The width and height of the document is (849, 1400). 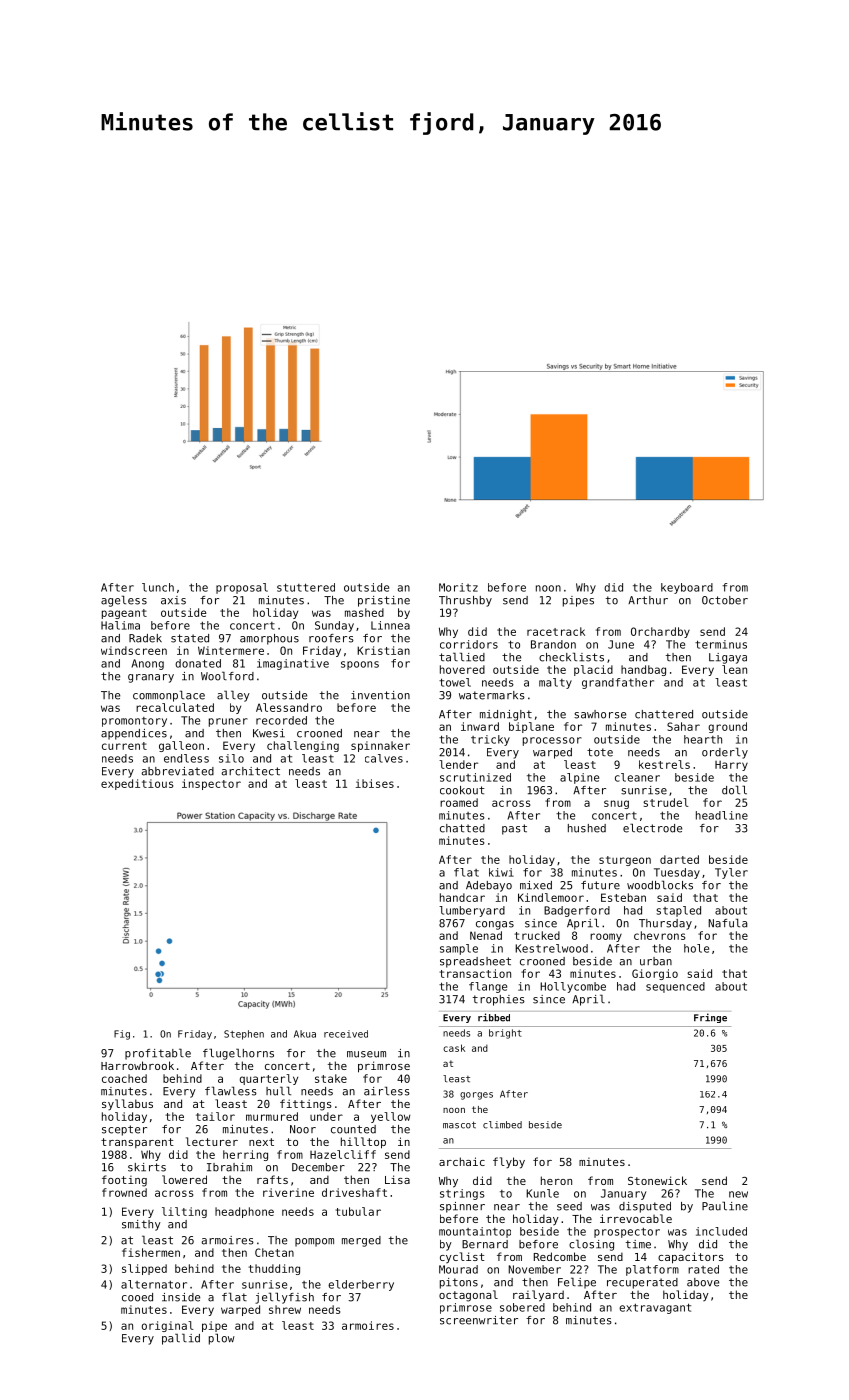 What do you see at coordinates (261, 1142) in the document?
I see `next` at bounding box center [261, 1142].
